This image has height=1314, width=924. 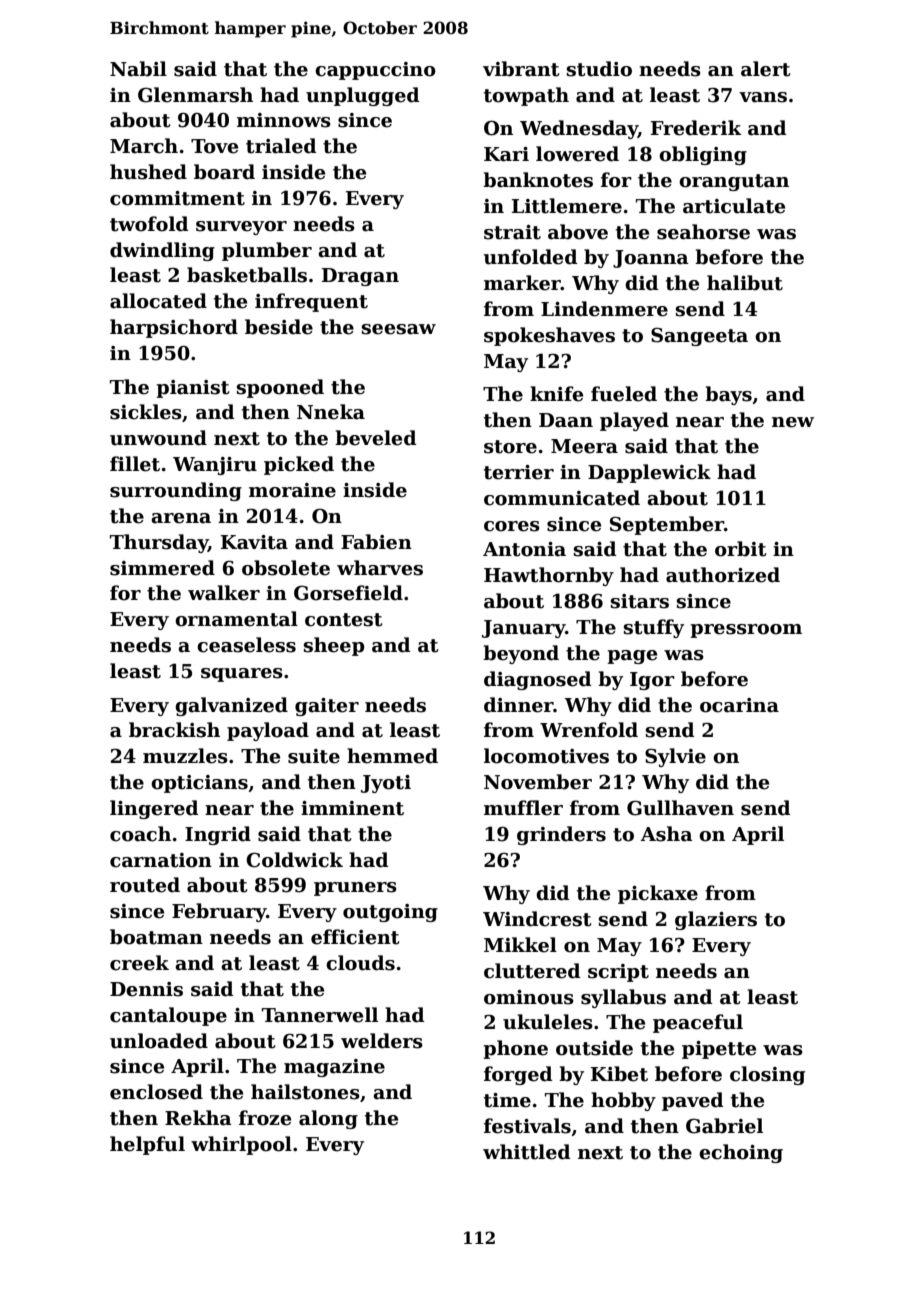 What do you see at coordinates (195, 95) in the image?
I see `Glenmarsh` at bounding box center [195, 95].
